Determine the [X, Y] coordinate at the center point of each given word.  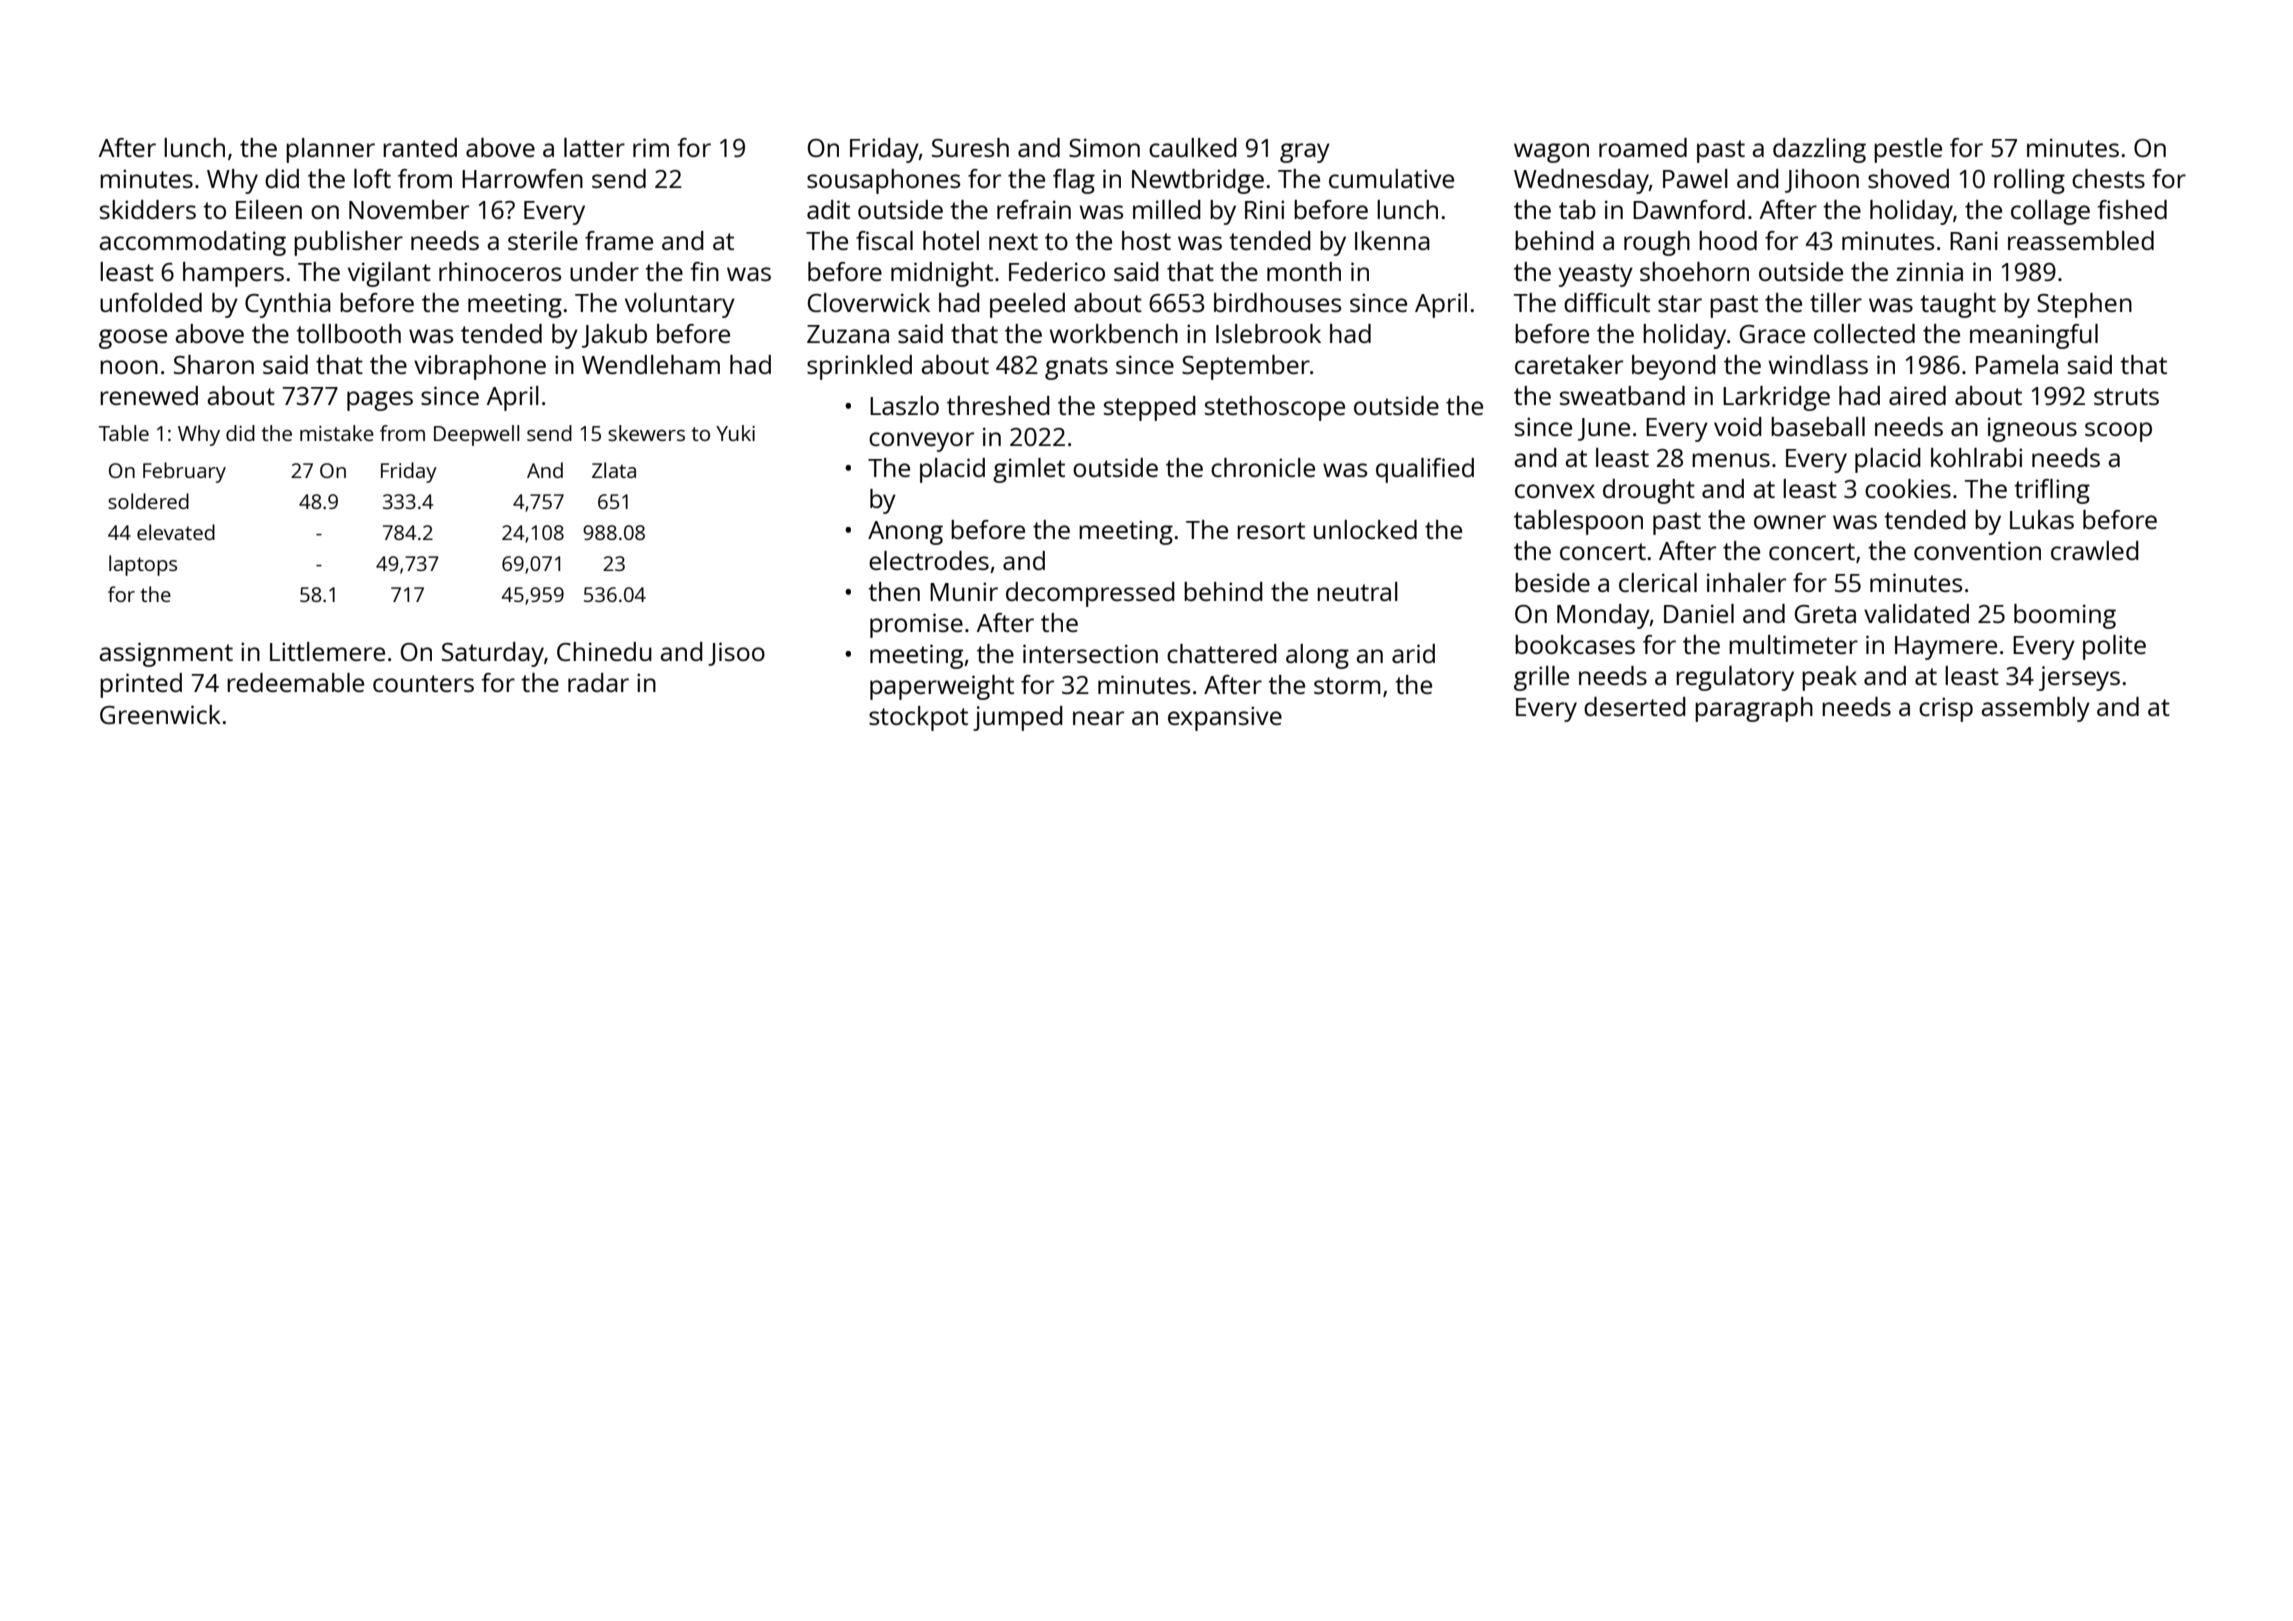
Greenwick [160, 714]
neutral [1357, 591]
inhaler [1746, 582]
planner [330, 150]
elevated [176, 532]
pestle [1908, 150]
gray [1305, 153]
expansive [1225, 718]
